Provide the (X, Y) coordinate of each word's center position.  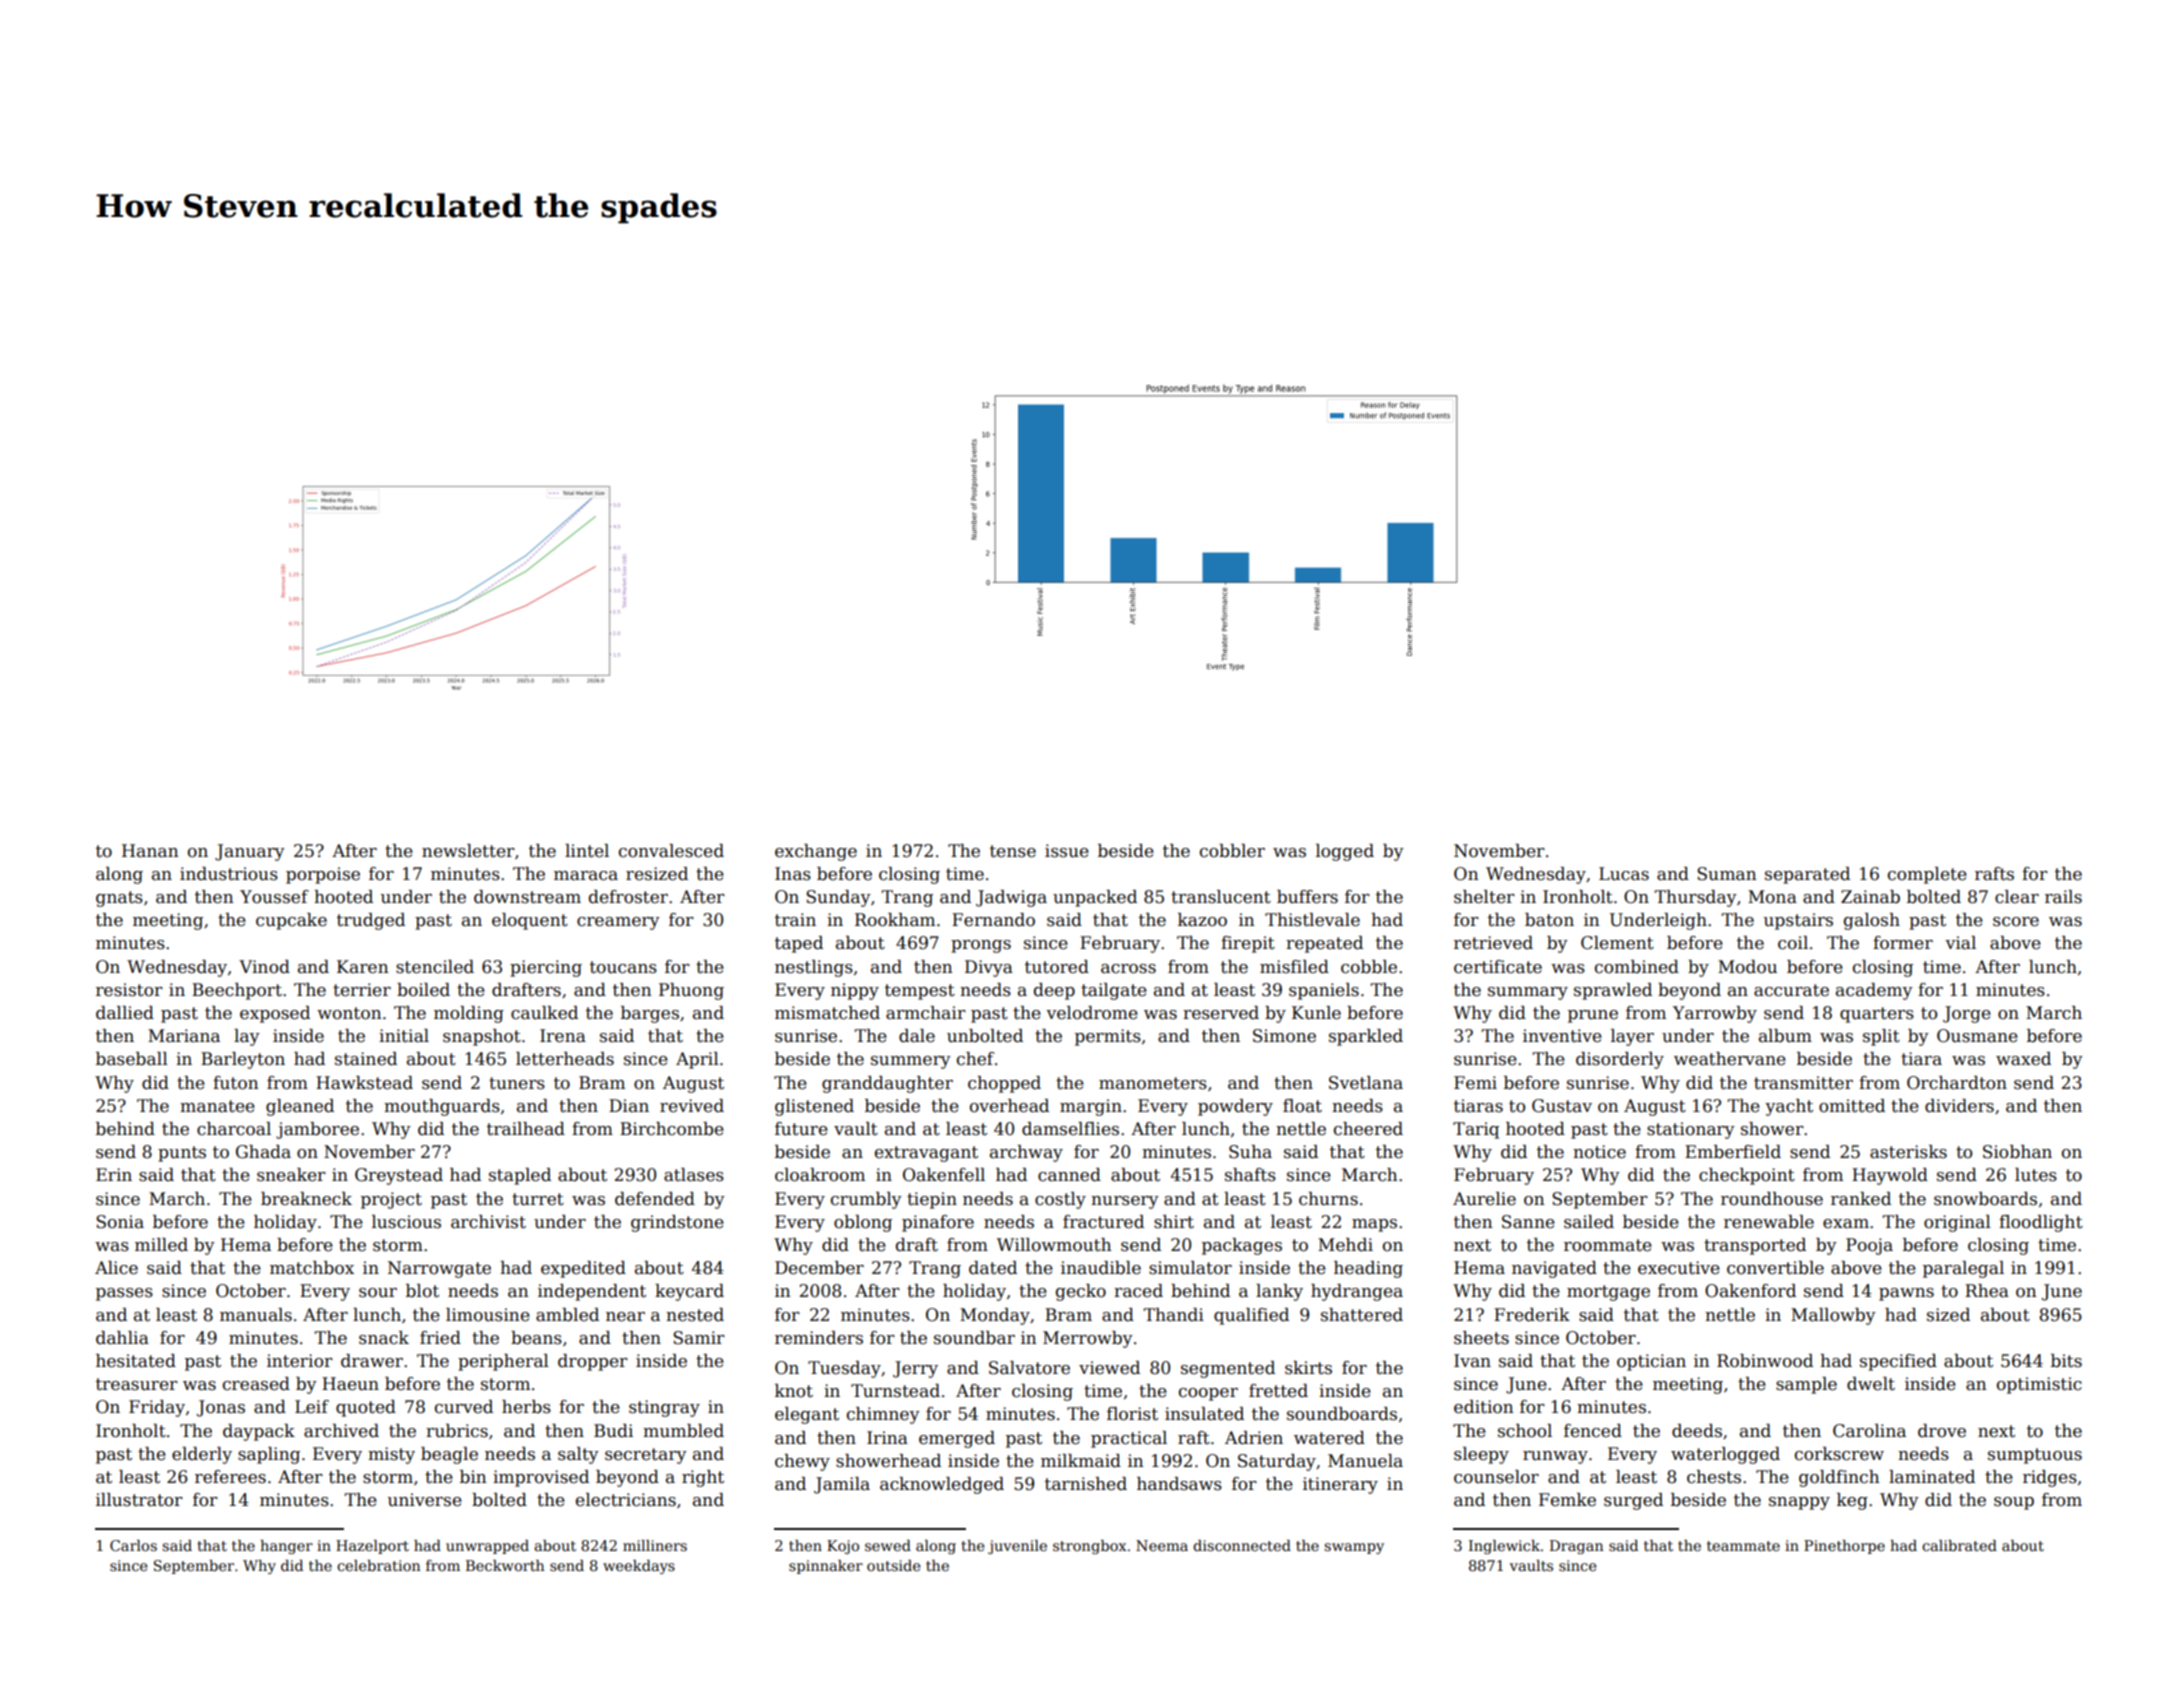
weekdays (639, 1567)
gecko (1081, 1292)
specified (1898, 1362)
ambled (567, 1315)
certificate (1498, 967)
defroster (628, 897)
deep (1054, 991)
